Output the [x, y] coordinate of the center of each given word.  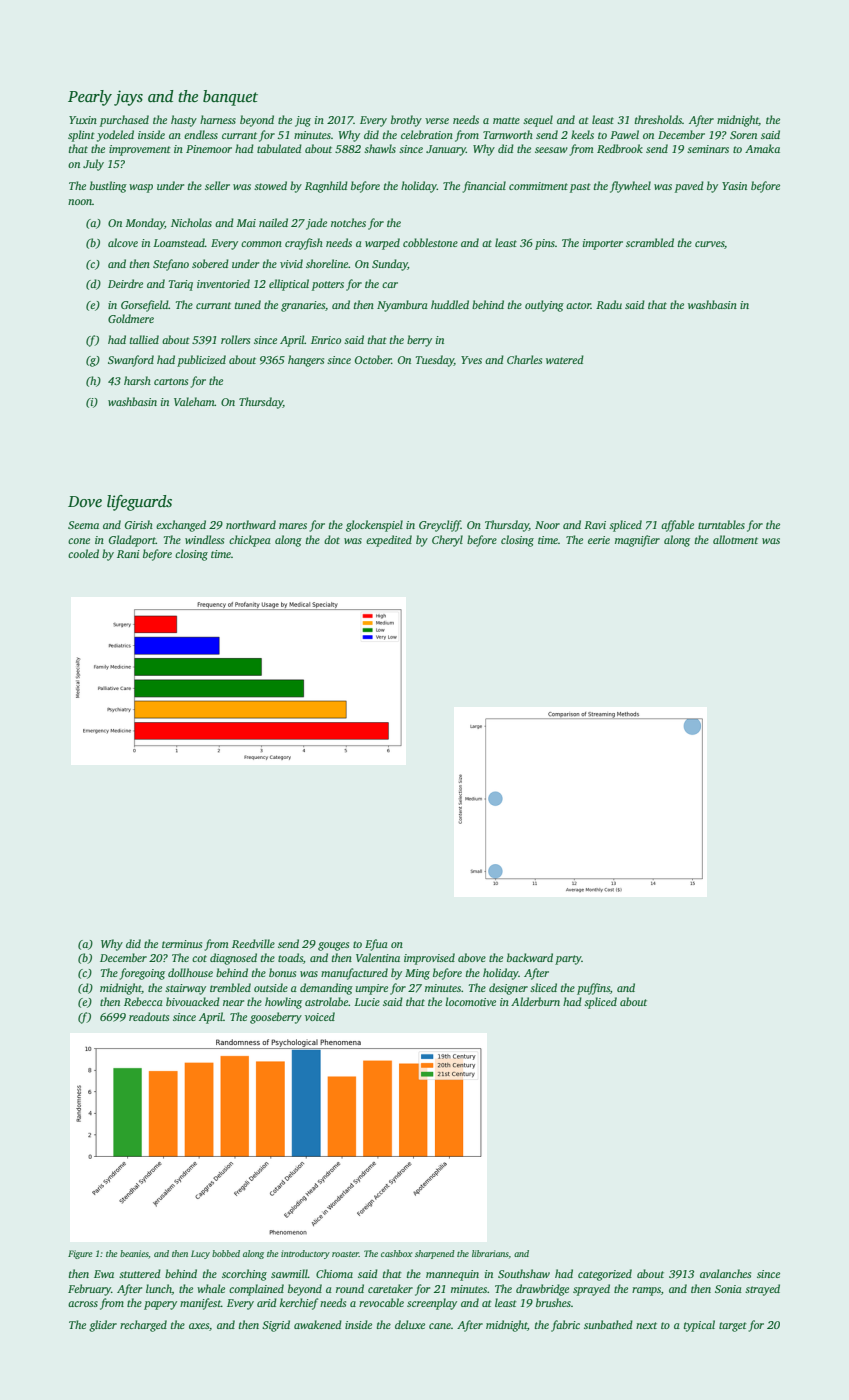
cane [440, 1326]
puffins [593, 989]
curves [710, 245]
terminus [182, 944]
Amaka [762, 148]
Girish [139, 524]
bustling [108, 187]
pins [545, 244]
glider [103, 1326]
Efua [376, 945]
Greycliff [440, 526]
